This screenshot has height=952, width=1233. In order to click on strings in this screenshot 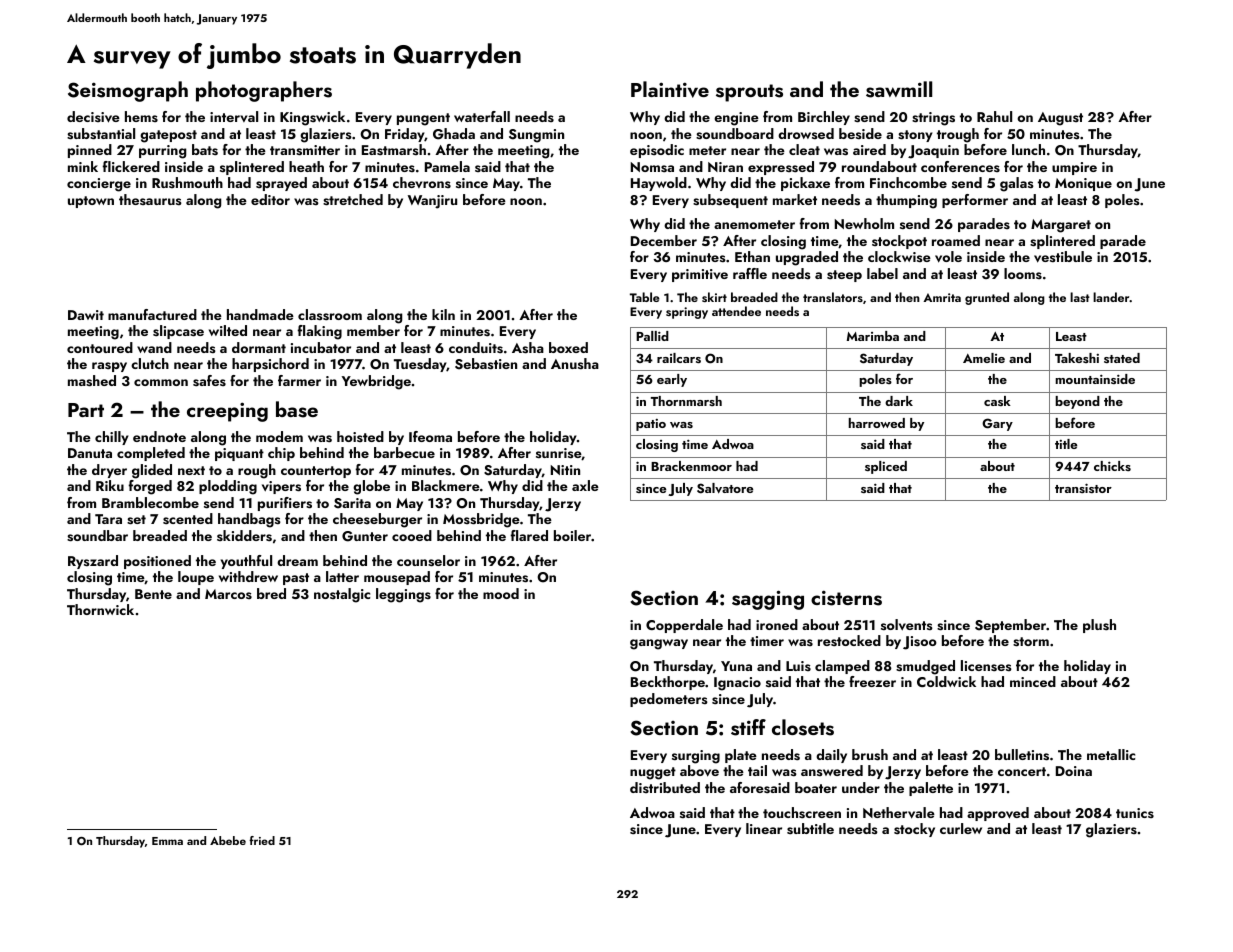, I will do `click(933, 119)`.
